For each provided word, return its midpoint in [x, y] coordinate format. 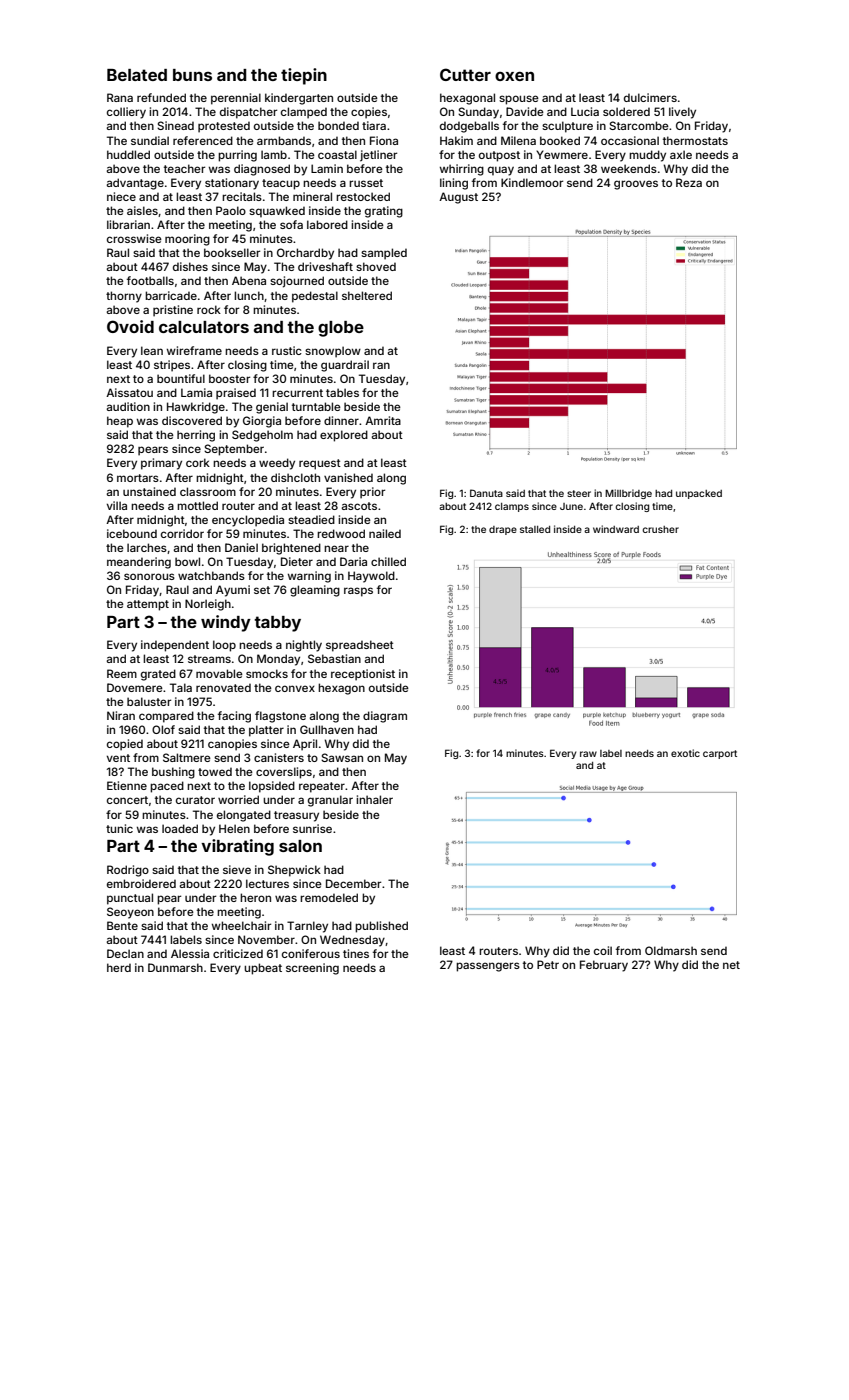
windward [616, 529]
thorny [124, 297]
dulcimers [650, 97]
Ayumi [233, 591]
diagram [385, 717]
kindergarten [299, 99]
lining [454, 184]
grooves [636, 185]
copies [369, 113]
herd [119, 967]
